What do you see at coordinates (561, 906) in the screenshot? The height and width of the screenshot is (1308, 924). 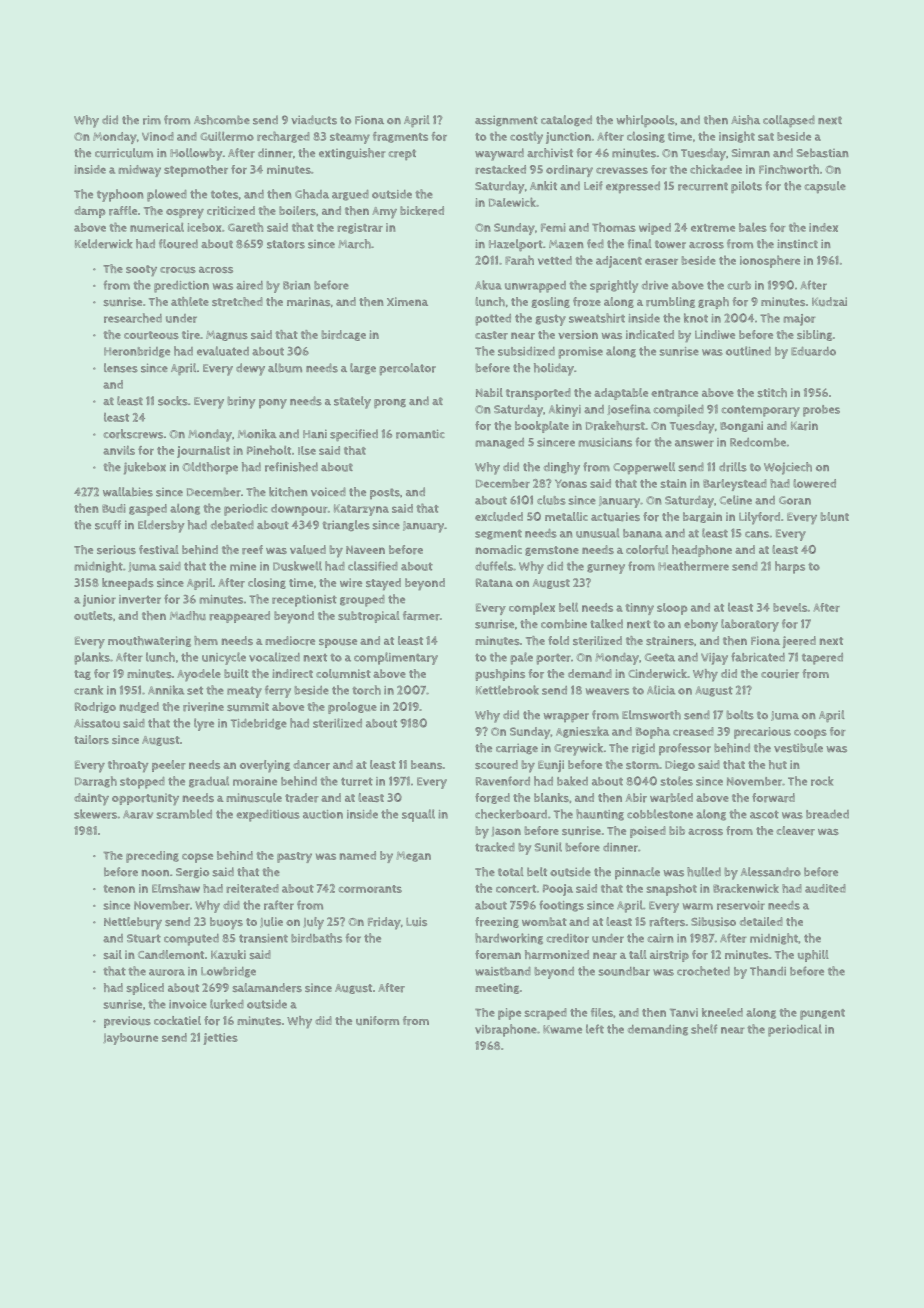 I see `footings` at bounding box center [561, 906].
